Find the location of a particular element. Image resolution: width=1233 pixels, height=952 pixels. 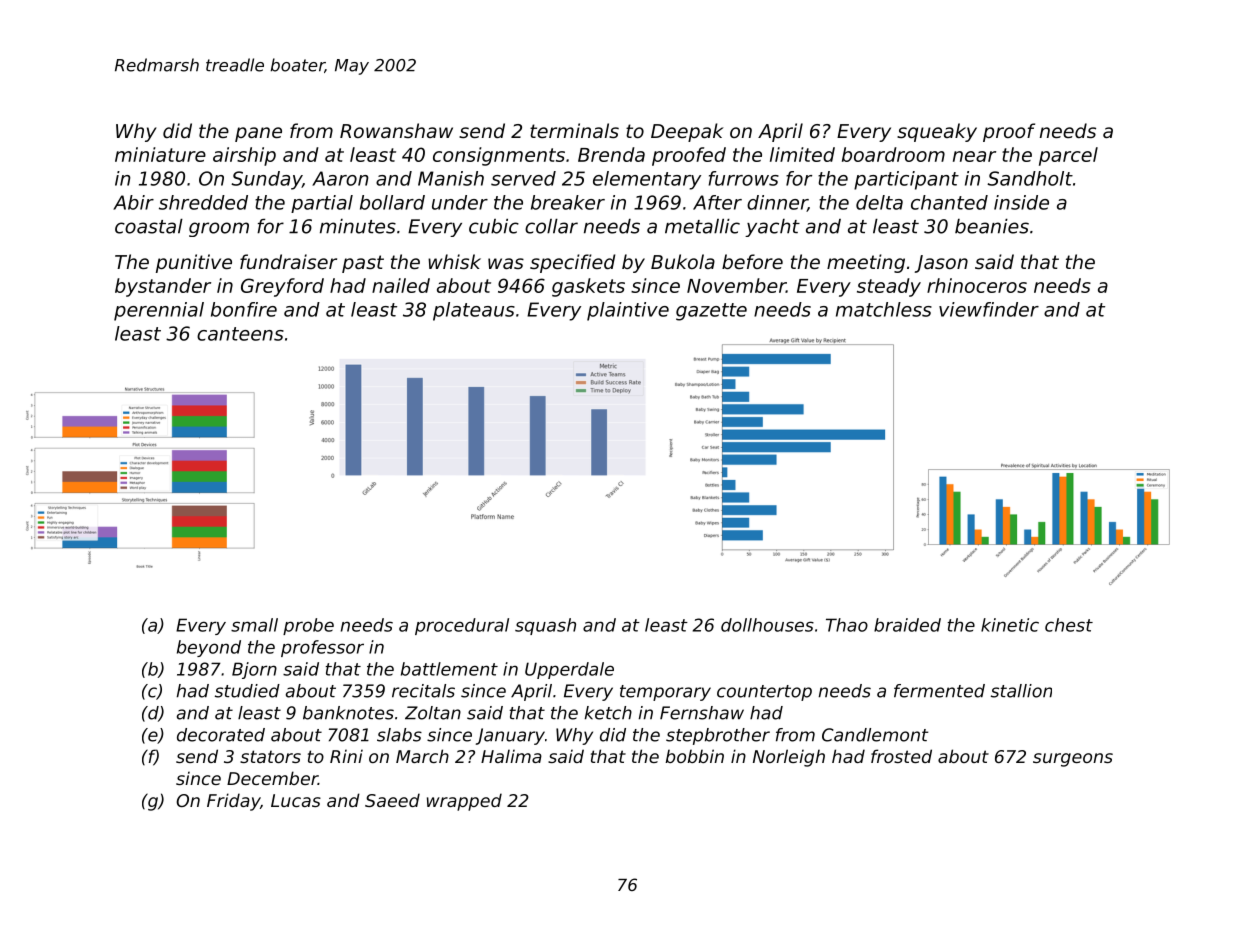

Lucas is located at coordinates (296, 800).
